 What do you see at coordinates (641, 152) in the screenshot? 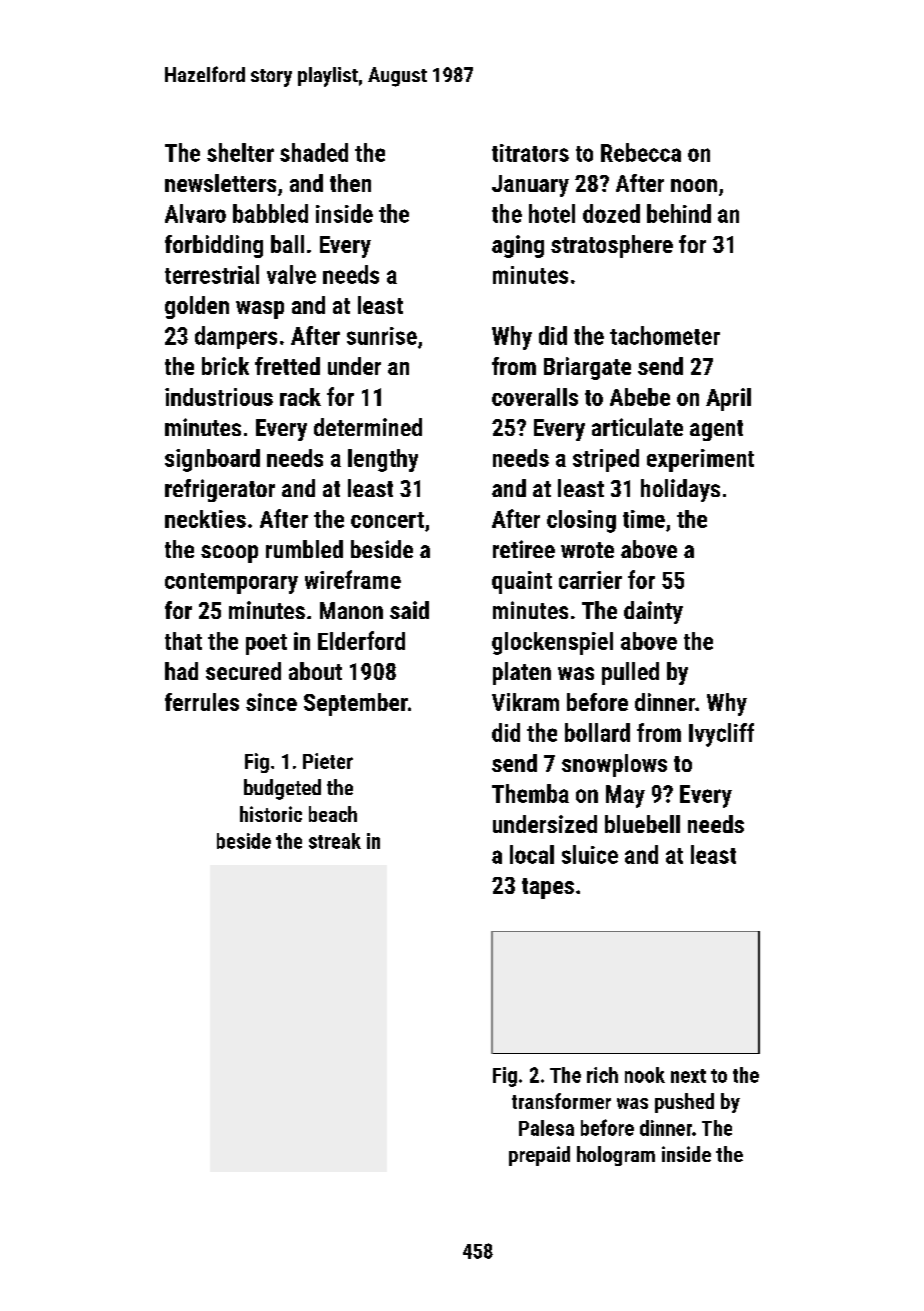
I see `Rebecca` at bounding box center [641, 152].
